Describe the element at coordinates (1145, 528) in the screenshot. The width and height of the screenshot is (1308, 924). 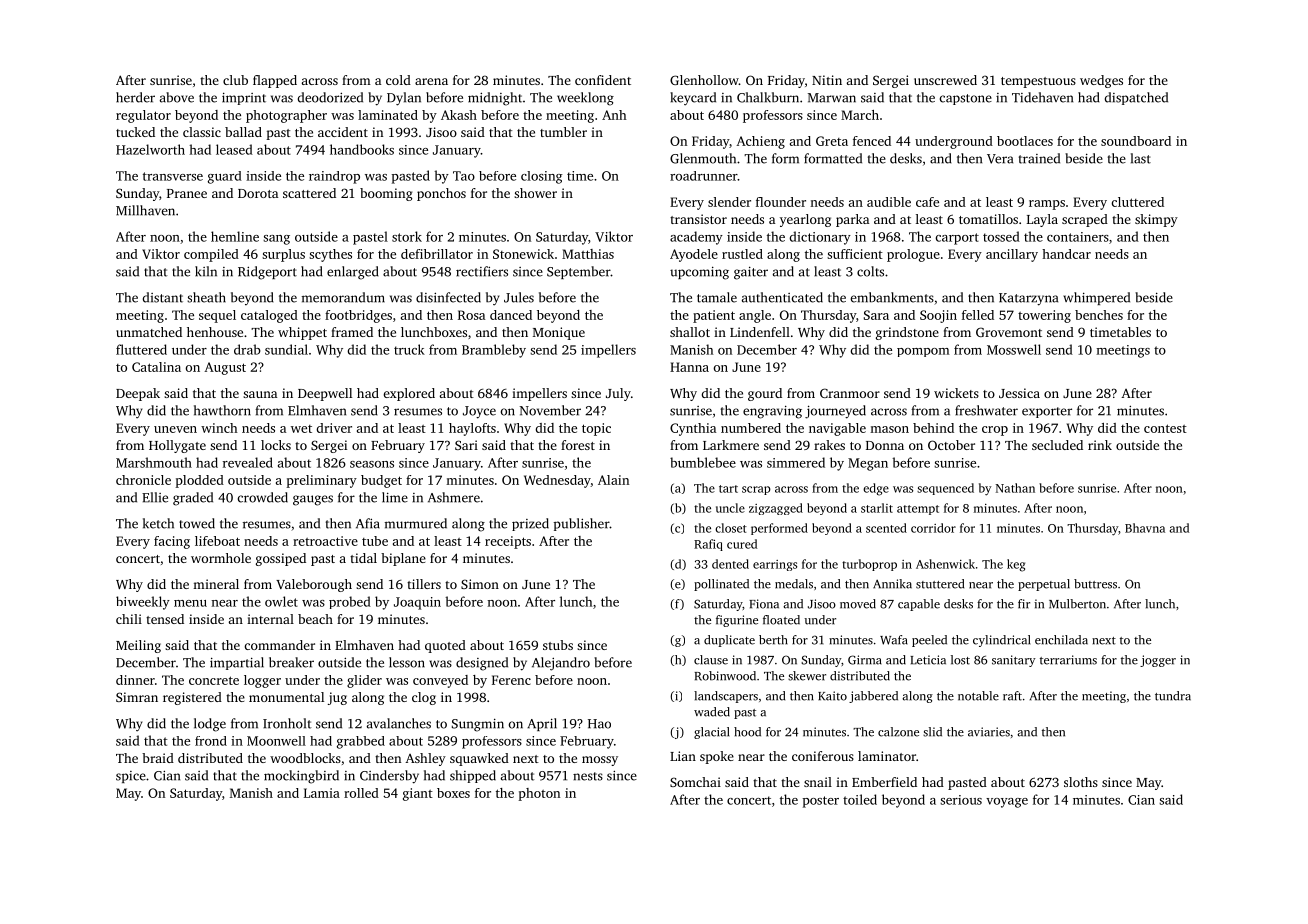
I see `Bhavna` at that location.
